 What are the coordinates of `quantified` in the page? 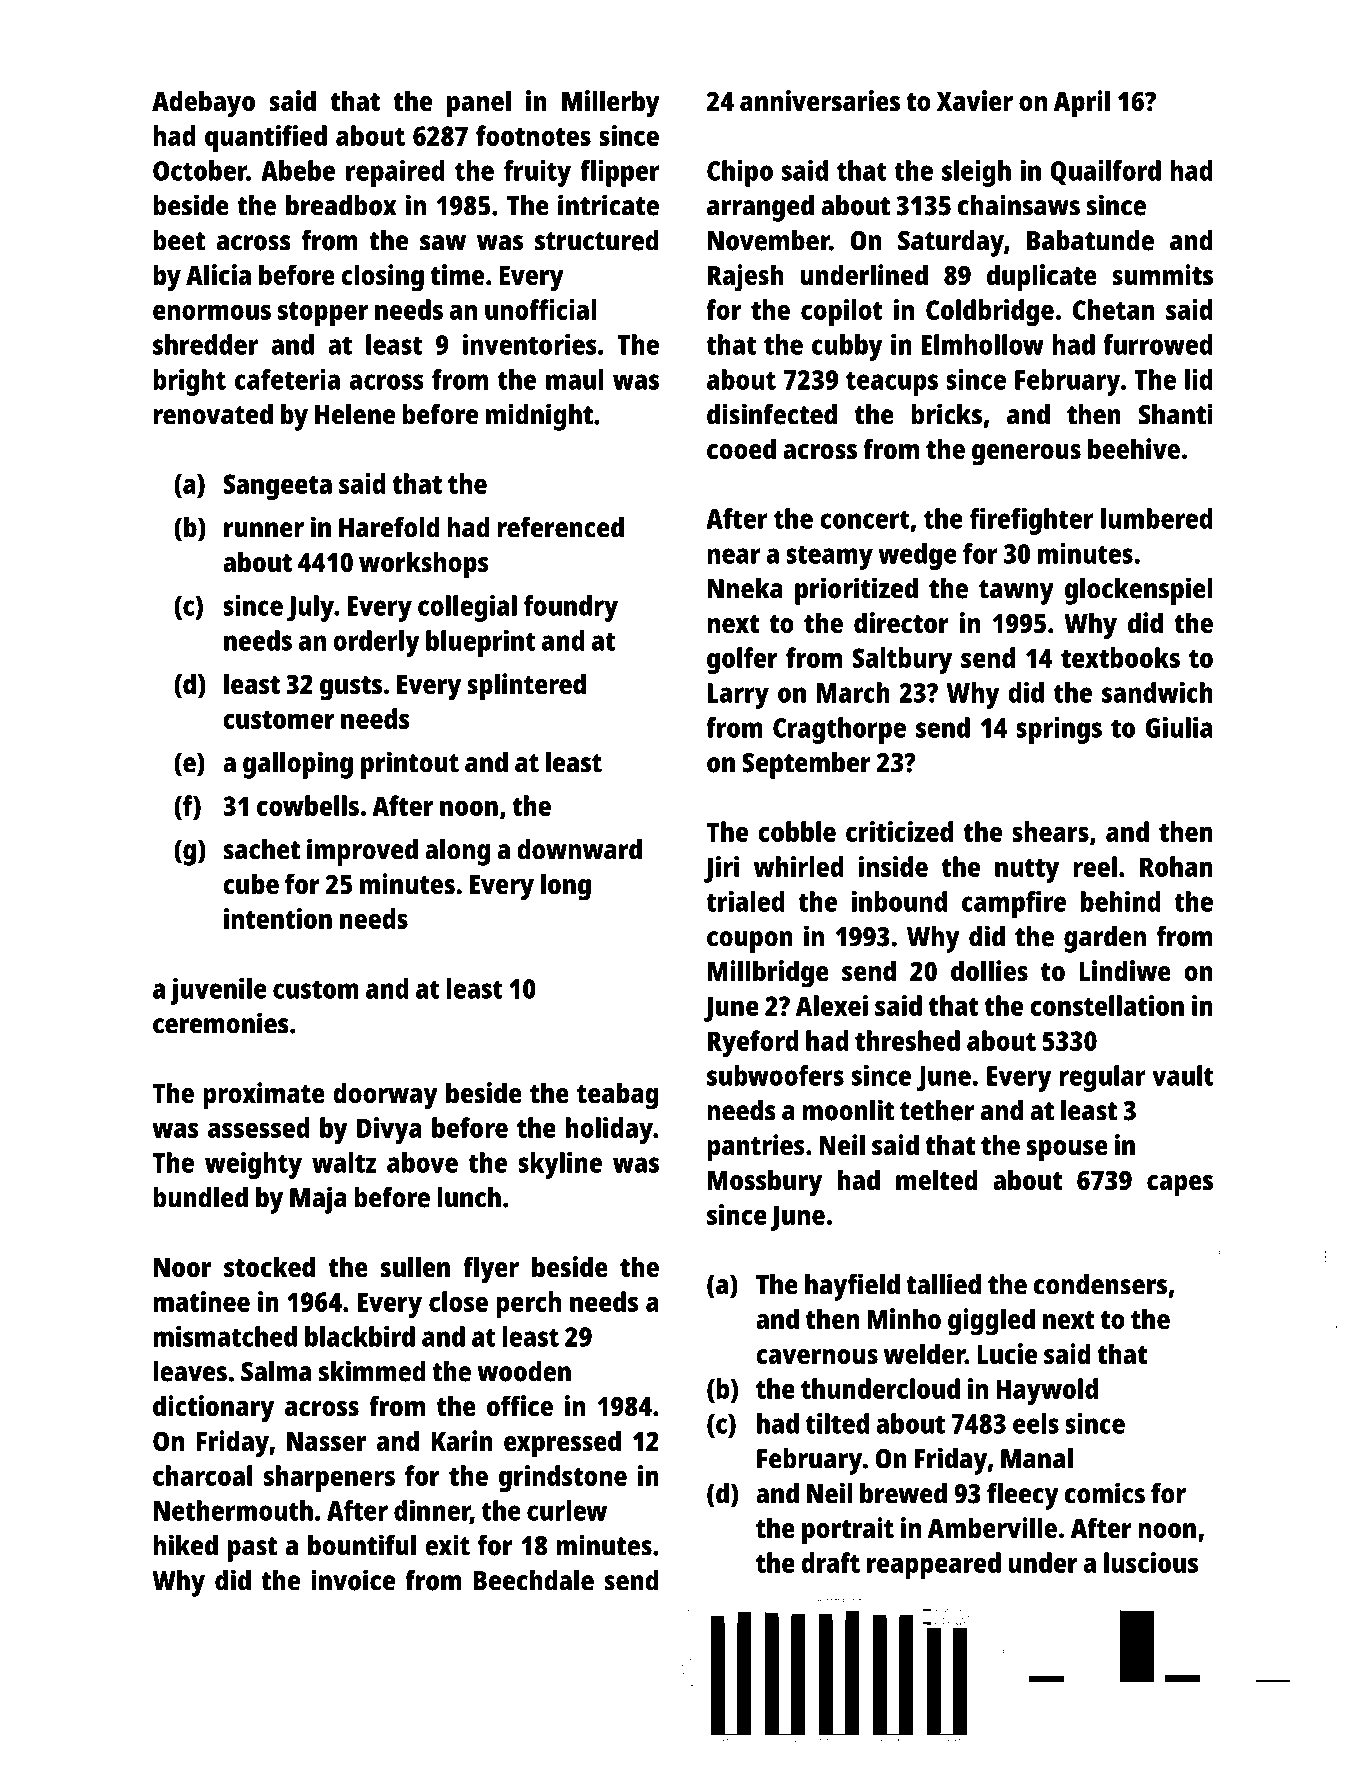 It's located at (266, 138).
